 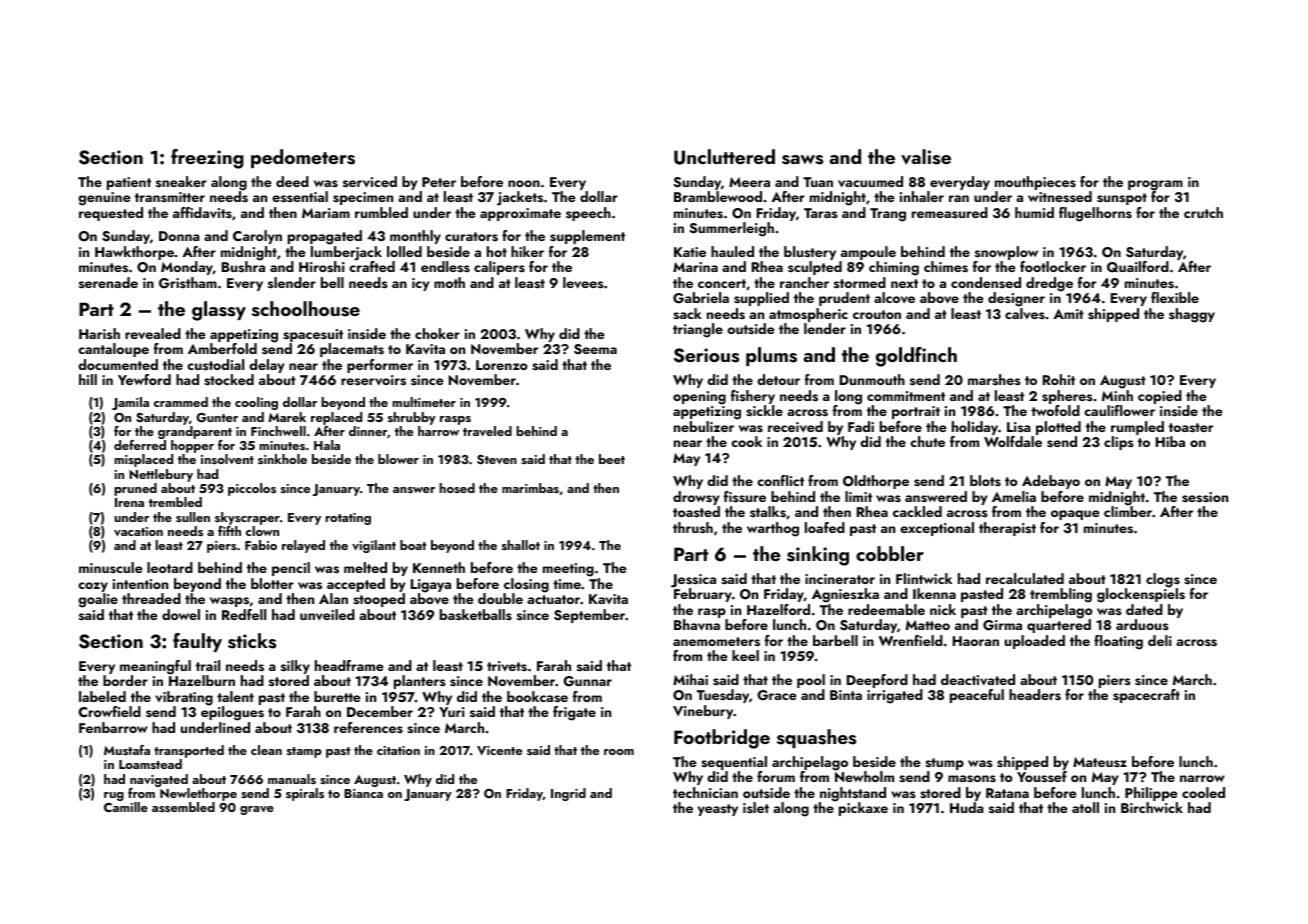 What do you see at coordinates (926, 157) in the image?
I see `valise` at bounding box center [926, 157].
